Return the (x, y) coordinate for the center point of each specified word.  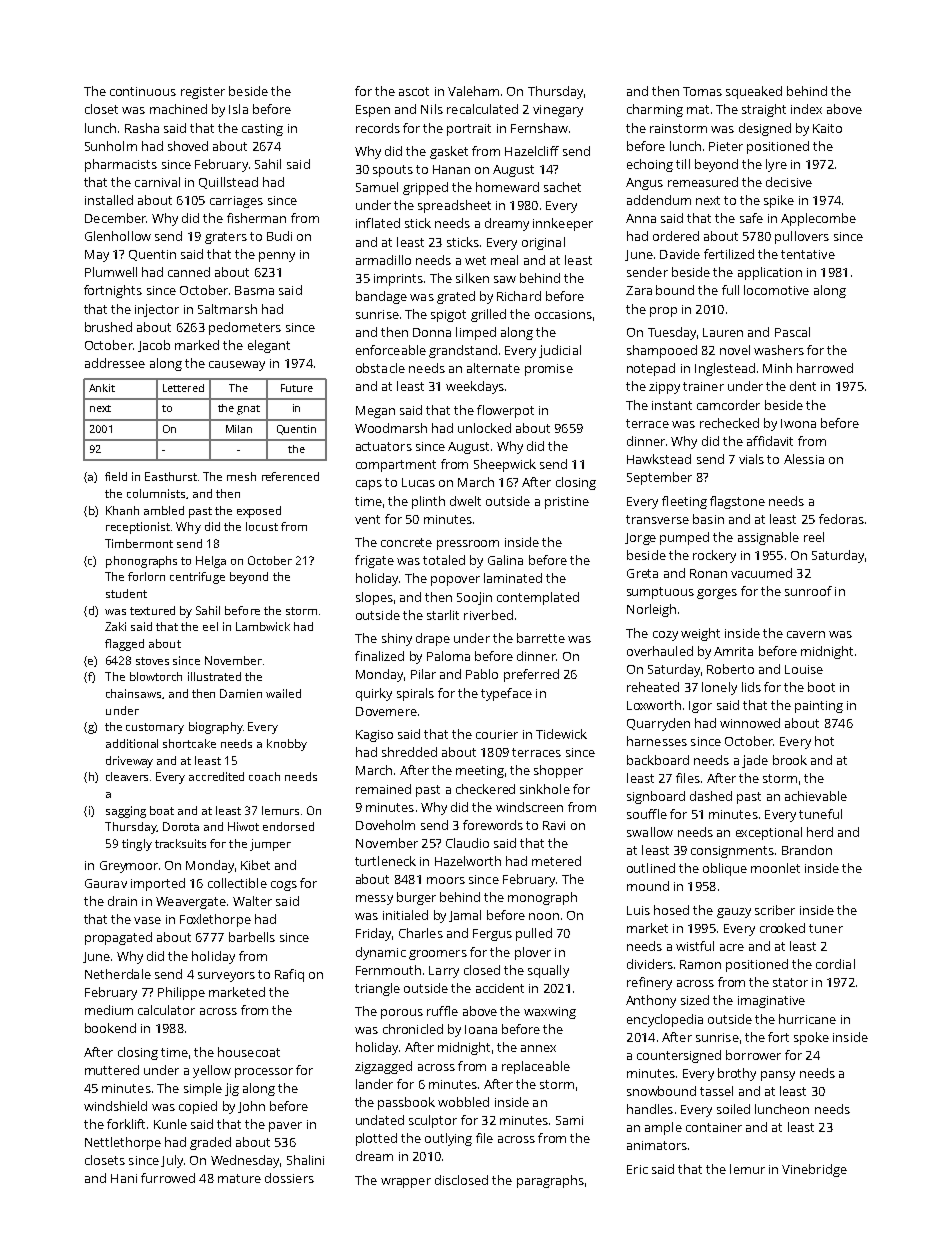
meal (504, 260)
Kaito (827, 128)
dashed (711, 796)
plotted (376, 1139)
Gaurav (106, 883)
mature (239, 1178)
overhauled (660, 651)
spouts (393, 171)
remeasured (703, 182)
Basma (254, 290)
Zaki (115, 626)
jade (755, 761)
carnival (157, 182)
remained (383, 789)
